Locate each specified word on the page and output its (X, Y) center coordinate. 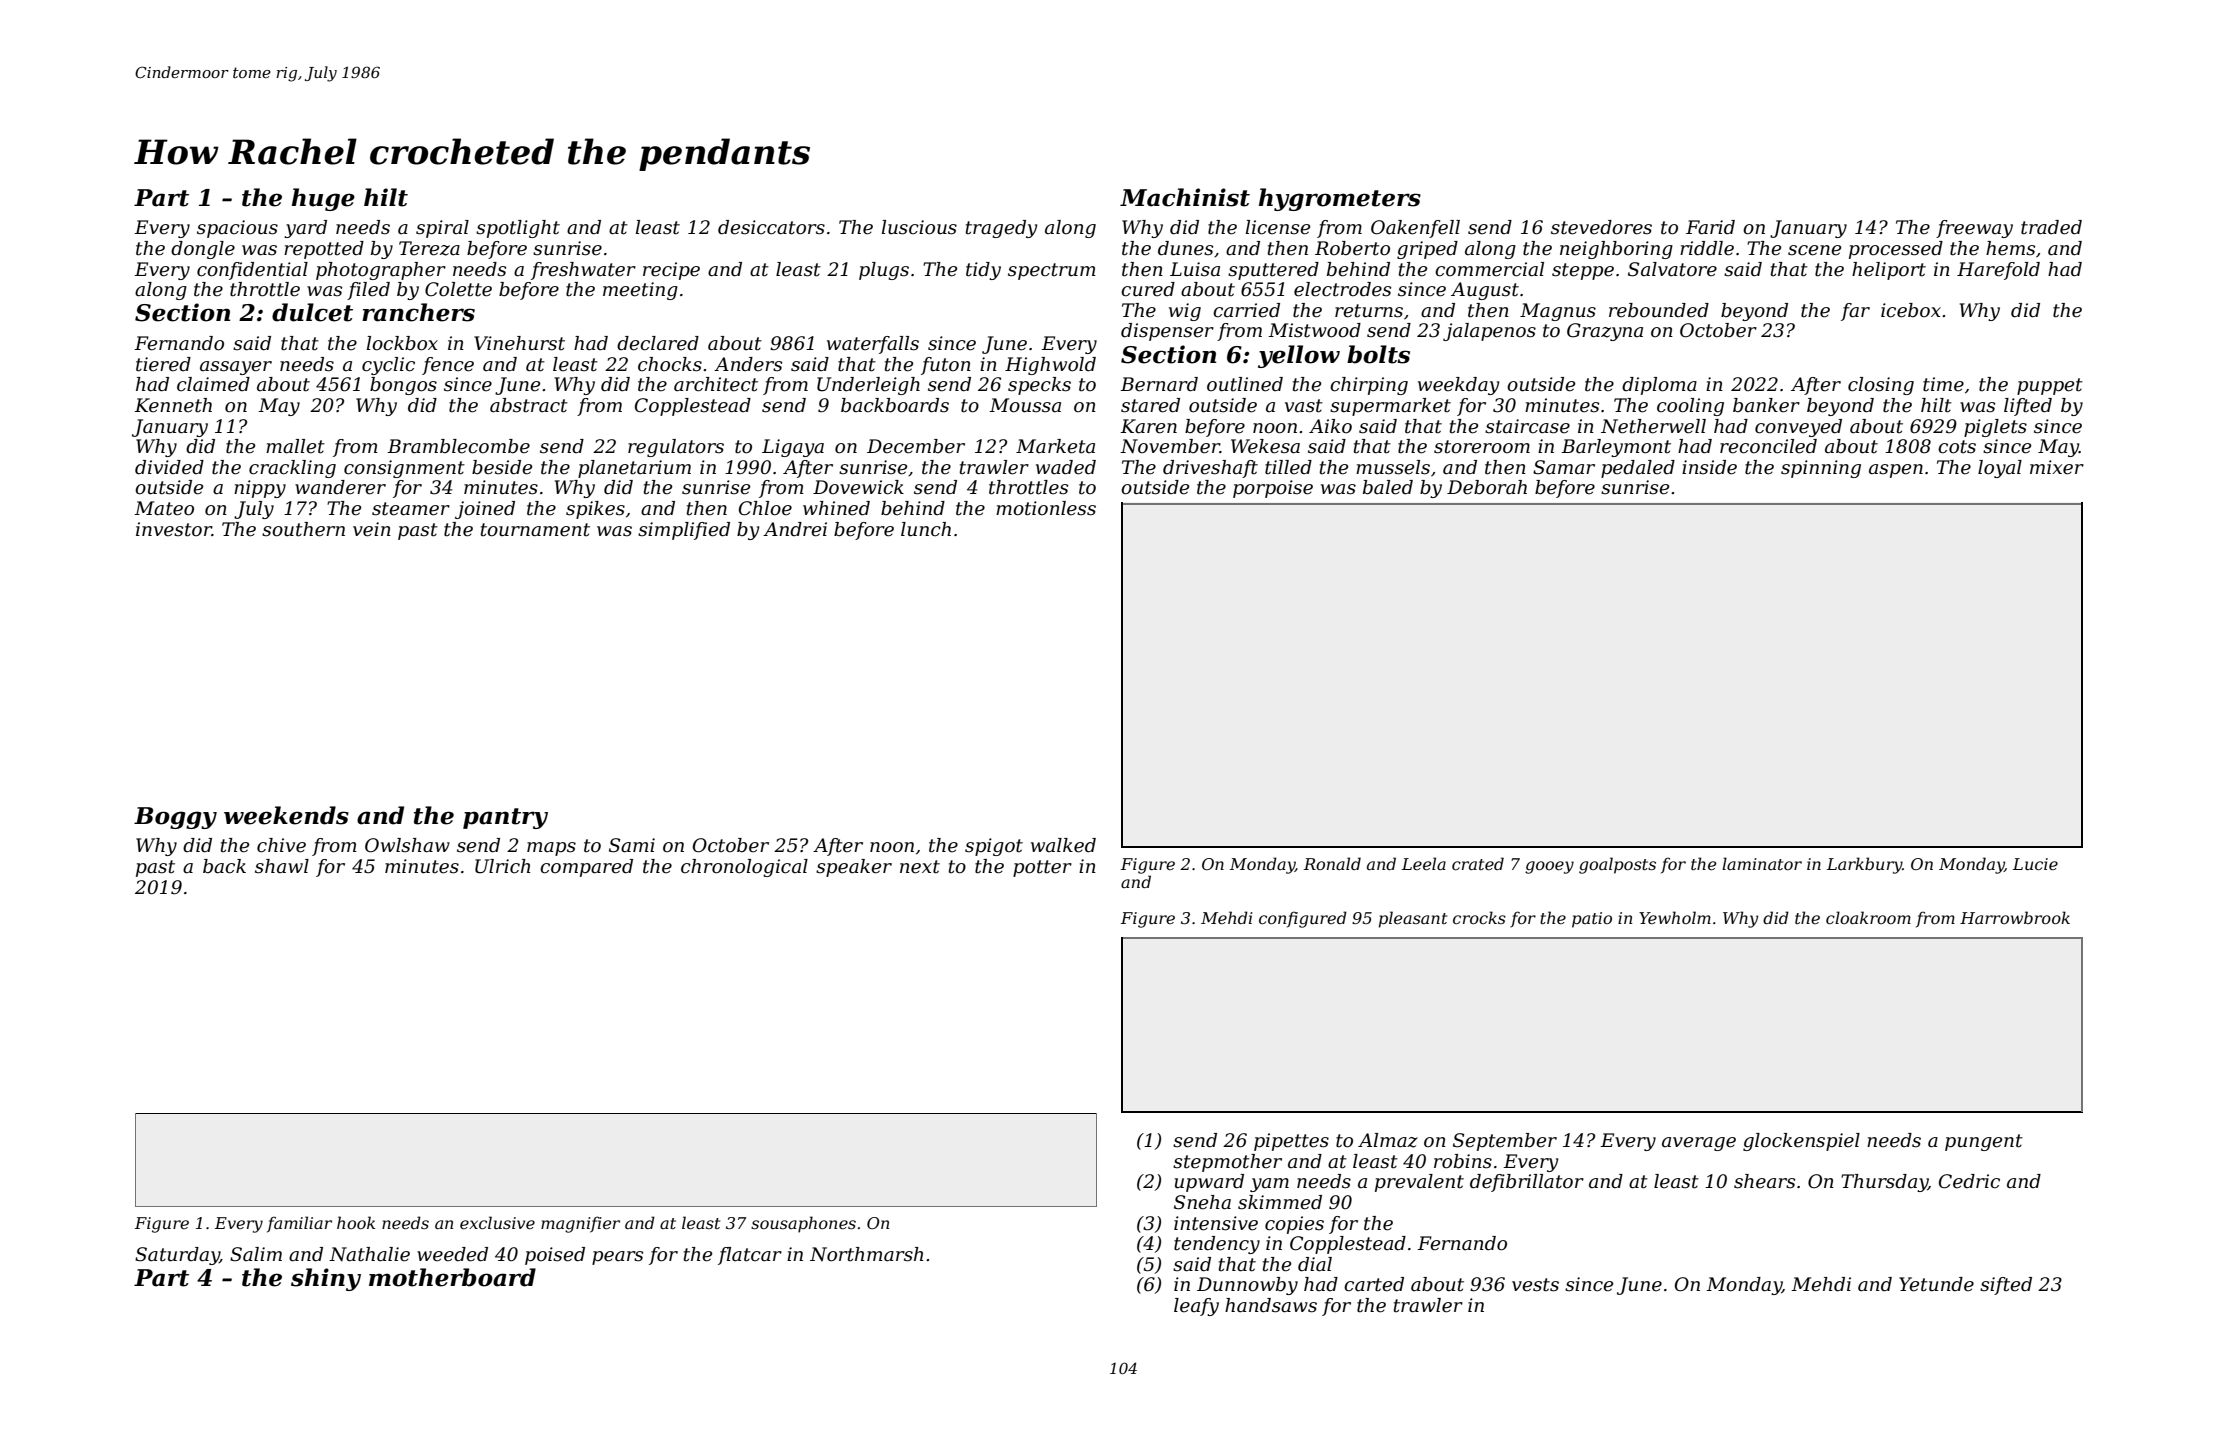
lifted (2028, 407)
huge (323, 199)
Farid (1710, 227)
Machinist (1185, 197)
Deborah (1487, 487)
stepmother (1227, 1163)
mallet (295, 446)
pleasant (1413, 919)
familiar (299, 1224)
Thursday (1884, 1183)
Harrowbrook (2015, 917)
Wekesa (1265, 446)
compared (586, 868)
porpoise (1273, 489)
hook (356, 1222)
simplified (684, 531)
